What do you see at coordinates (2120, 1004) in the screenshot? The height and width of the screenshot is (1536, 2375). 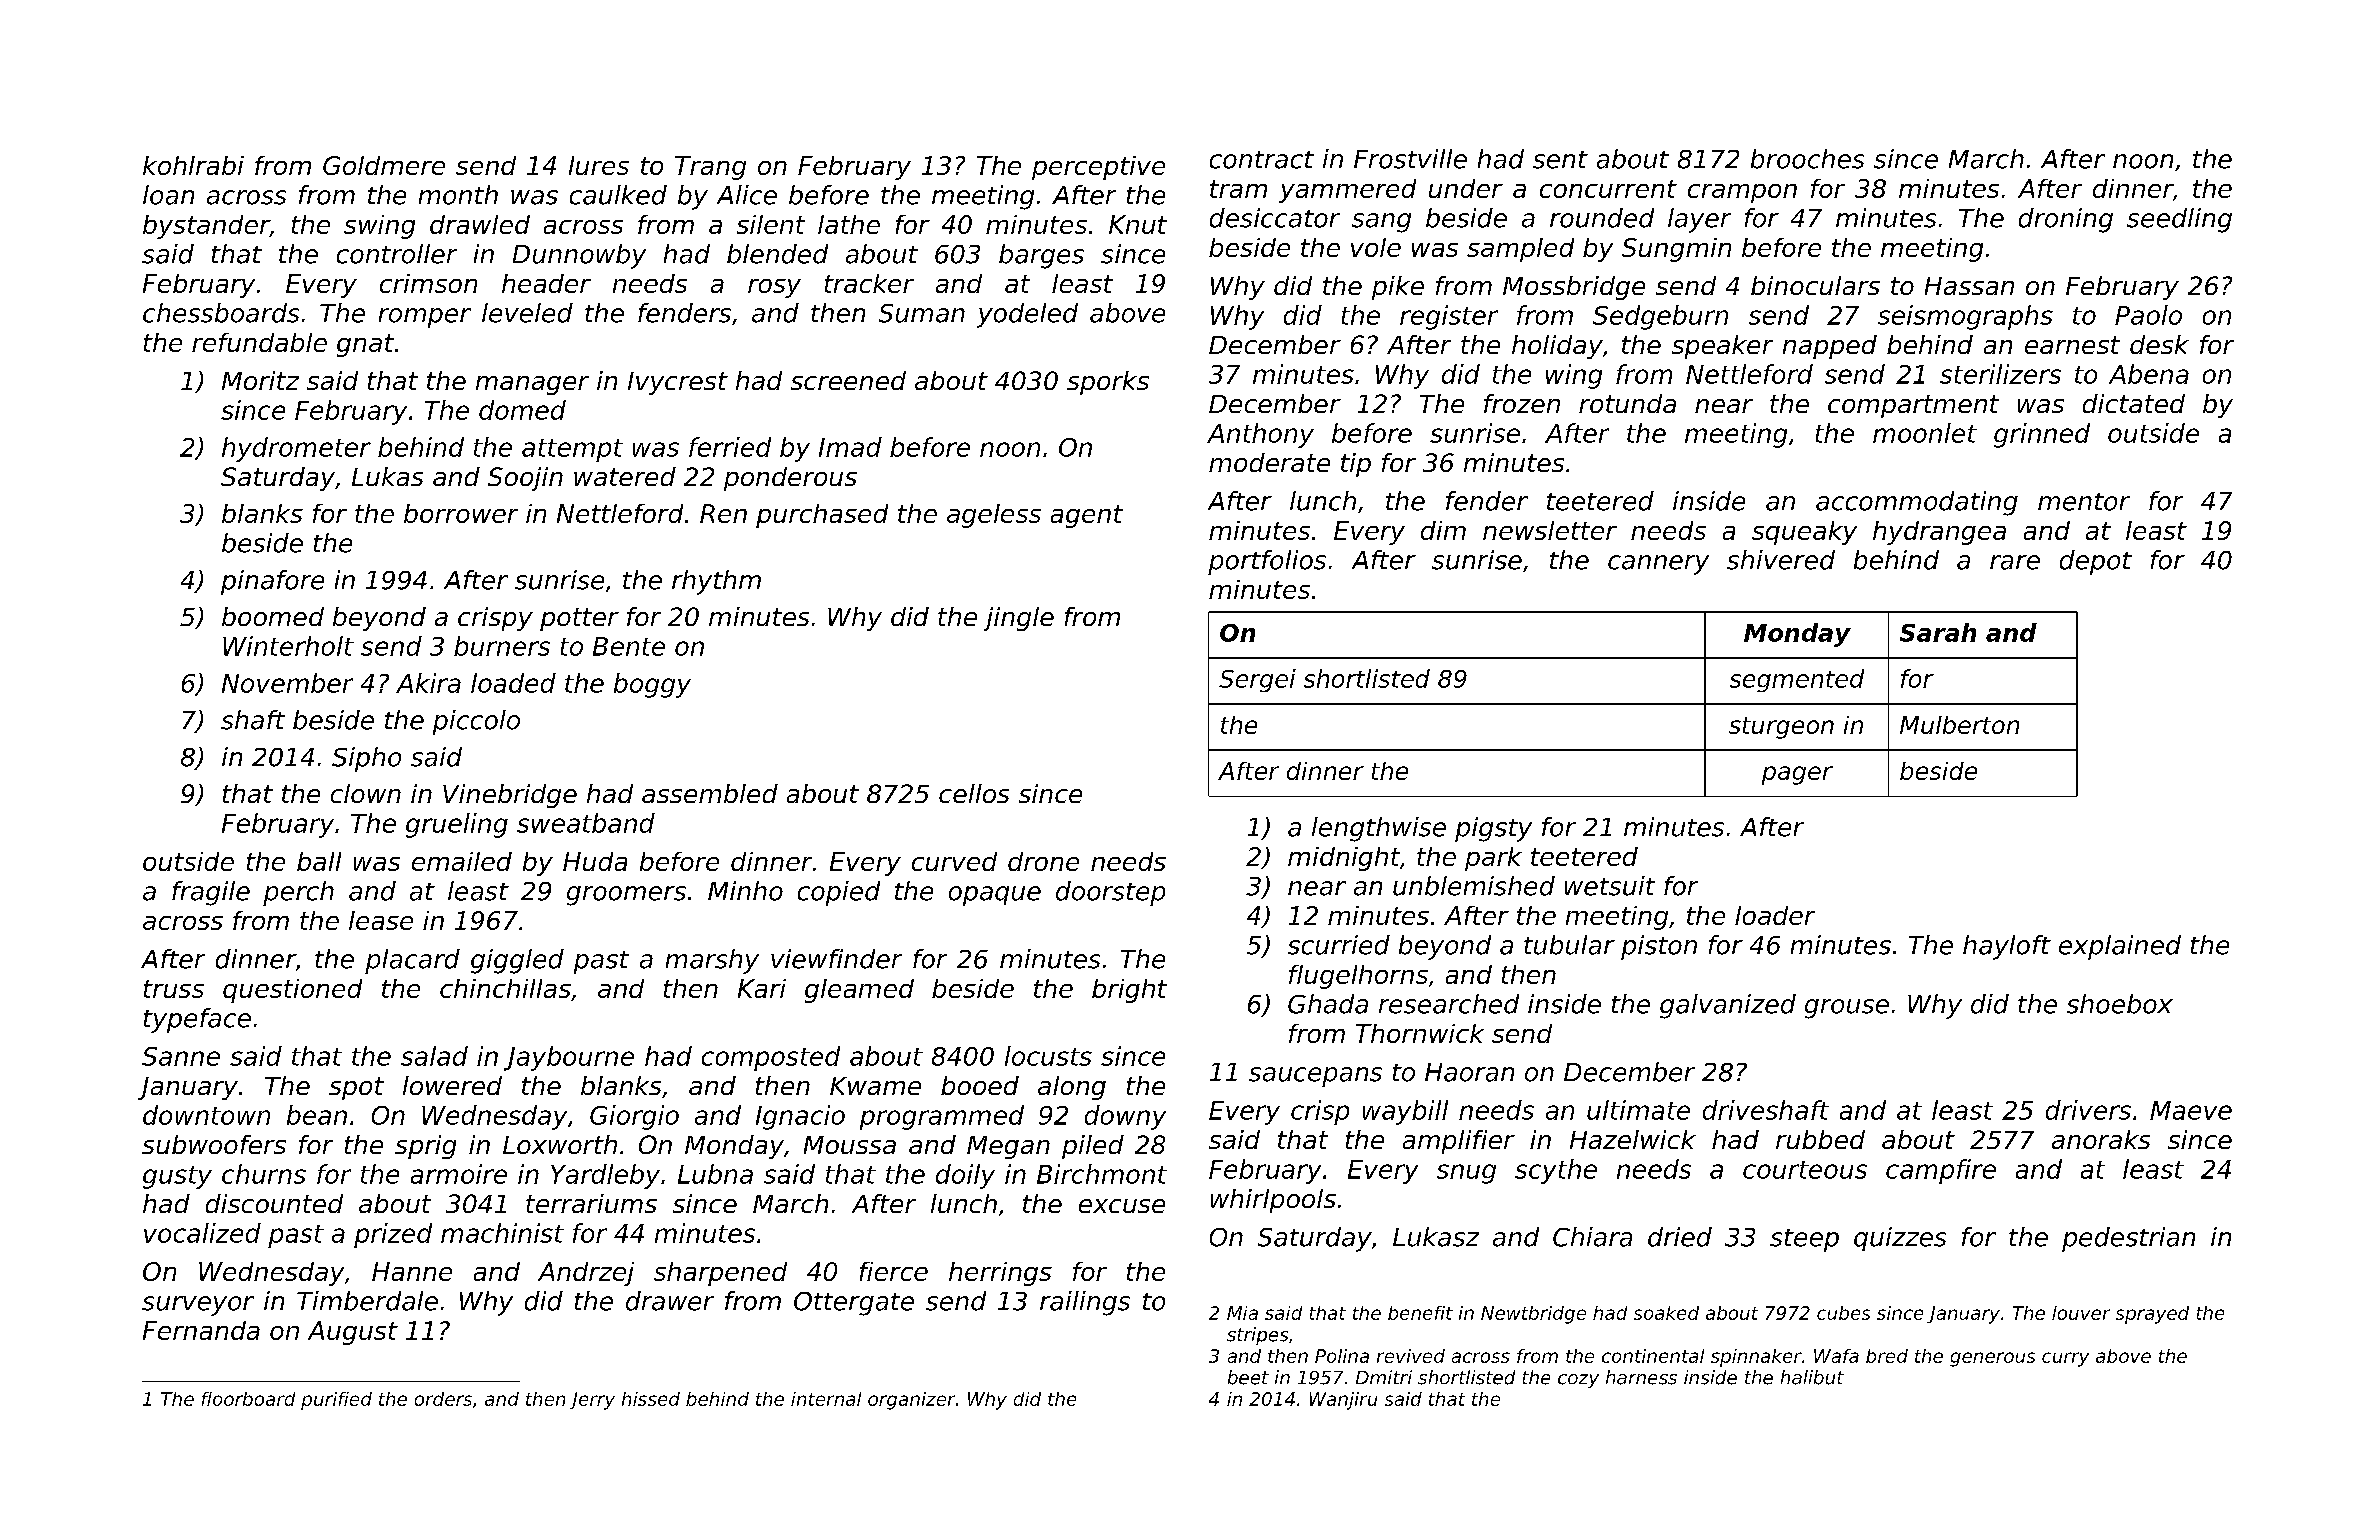 I see `shoebox` at bounding box center [2120, 1004].
